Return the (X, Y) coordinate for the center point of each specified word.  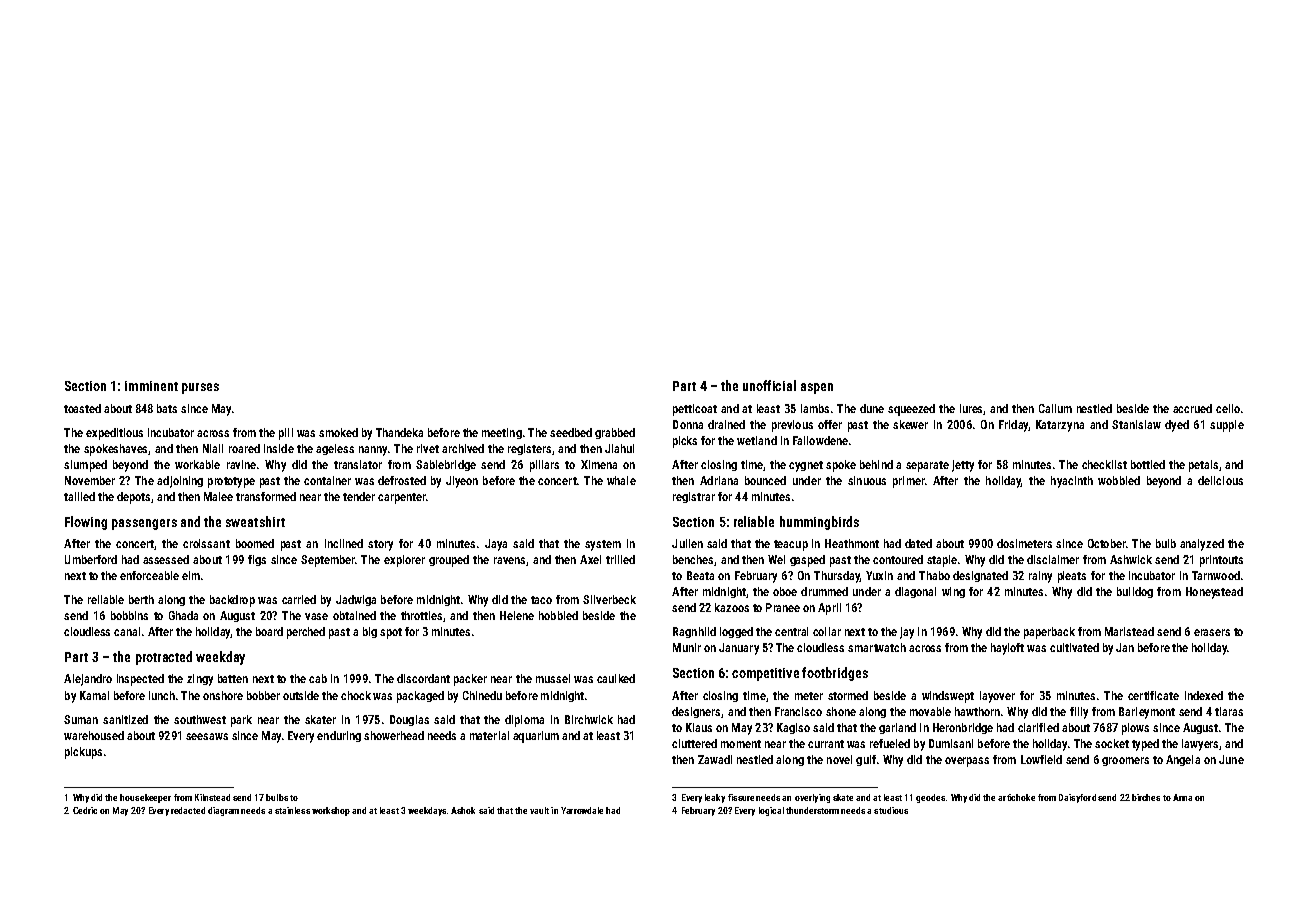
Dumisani (951, 743)
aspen (817, 388)
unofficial (769, 385)
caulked (616, 678)
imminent (151, 386)
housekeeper (145, 798)
